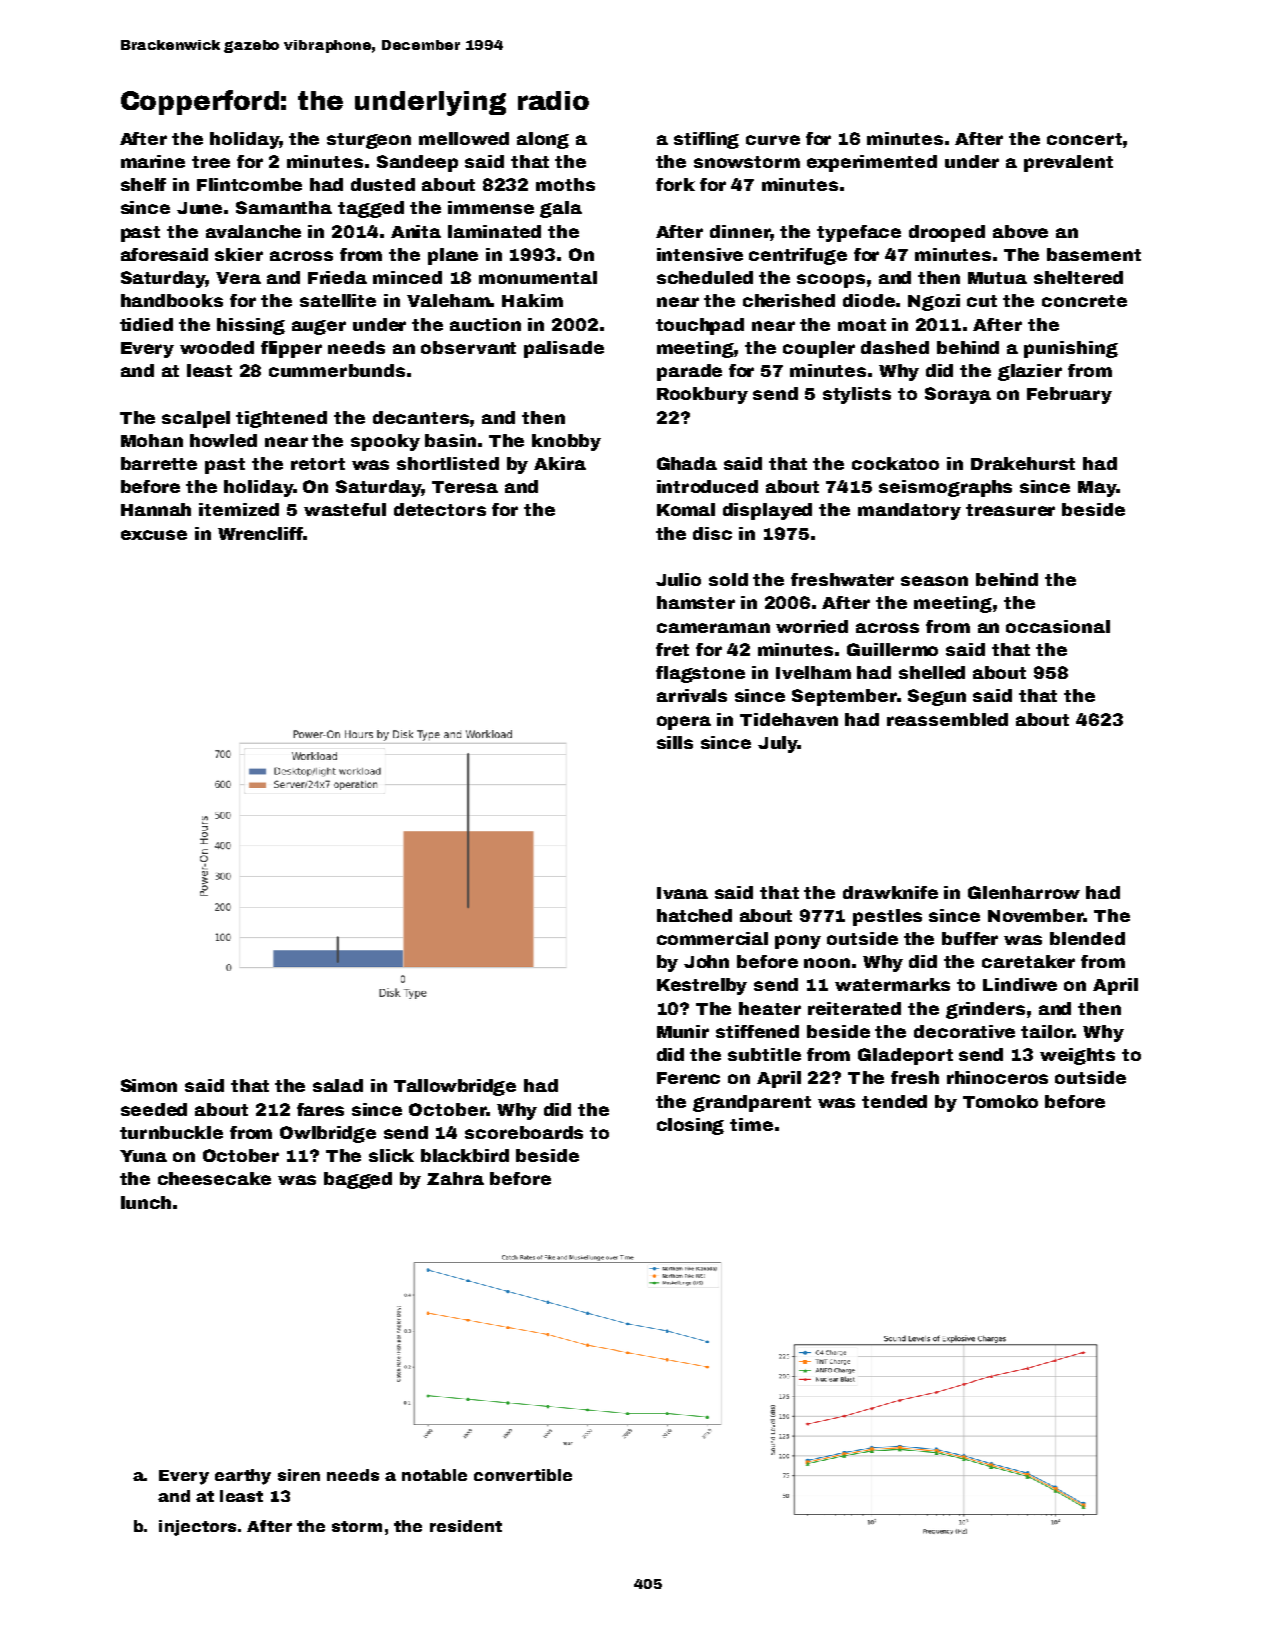  What do you see at coordinates (337, 277) in the screenshot?
I see `Frieda` at bounding box center [337, 277].
